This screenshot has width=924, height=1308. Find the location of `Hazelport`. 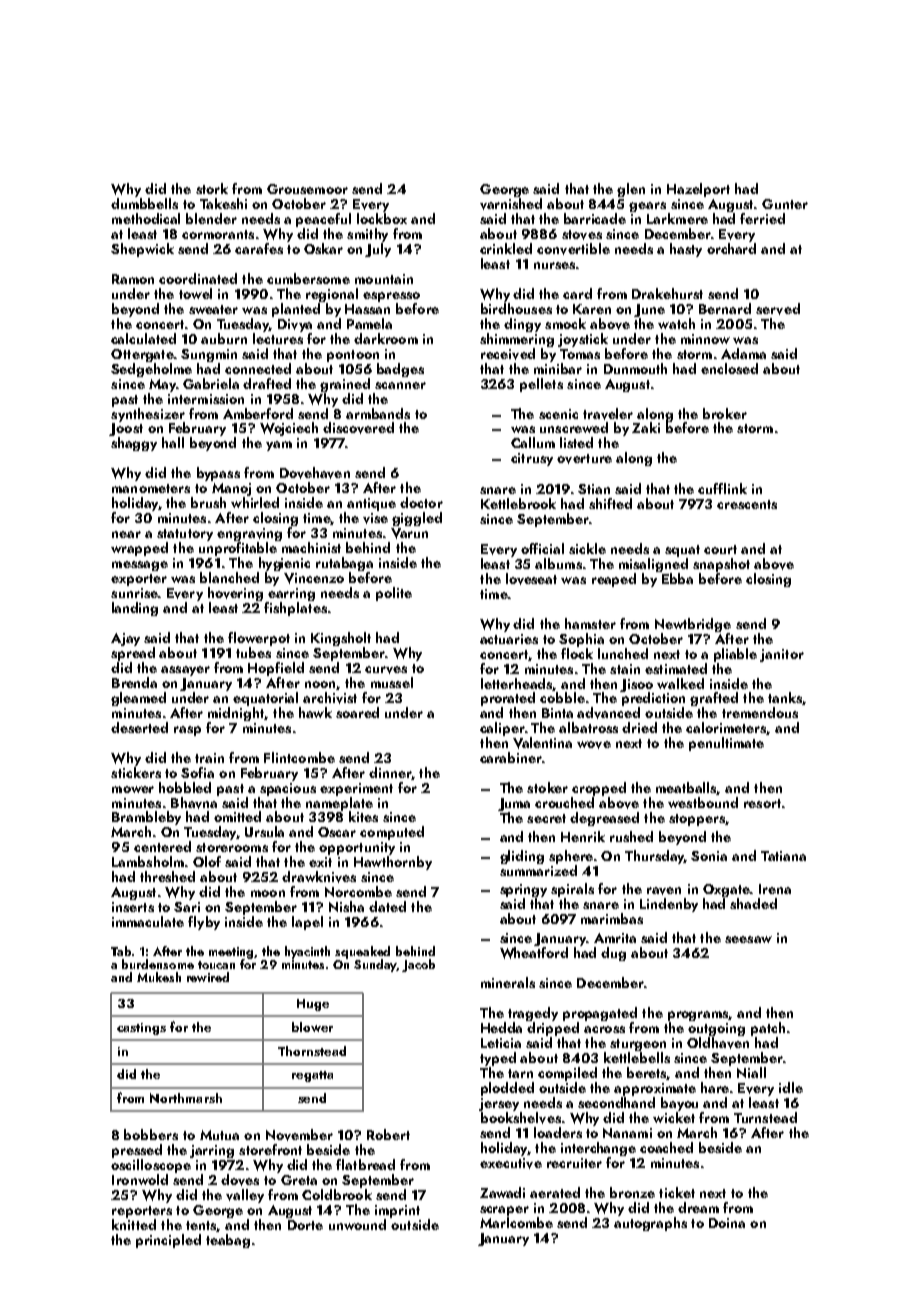

Hazelport is located at coordinates (698, 190).
